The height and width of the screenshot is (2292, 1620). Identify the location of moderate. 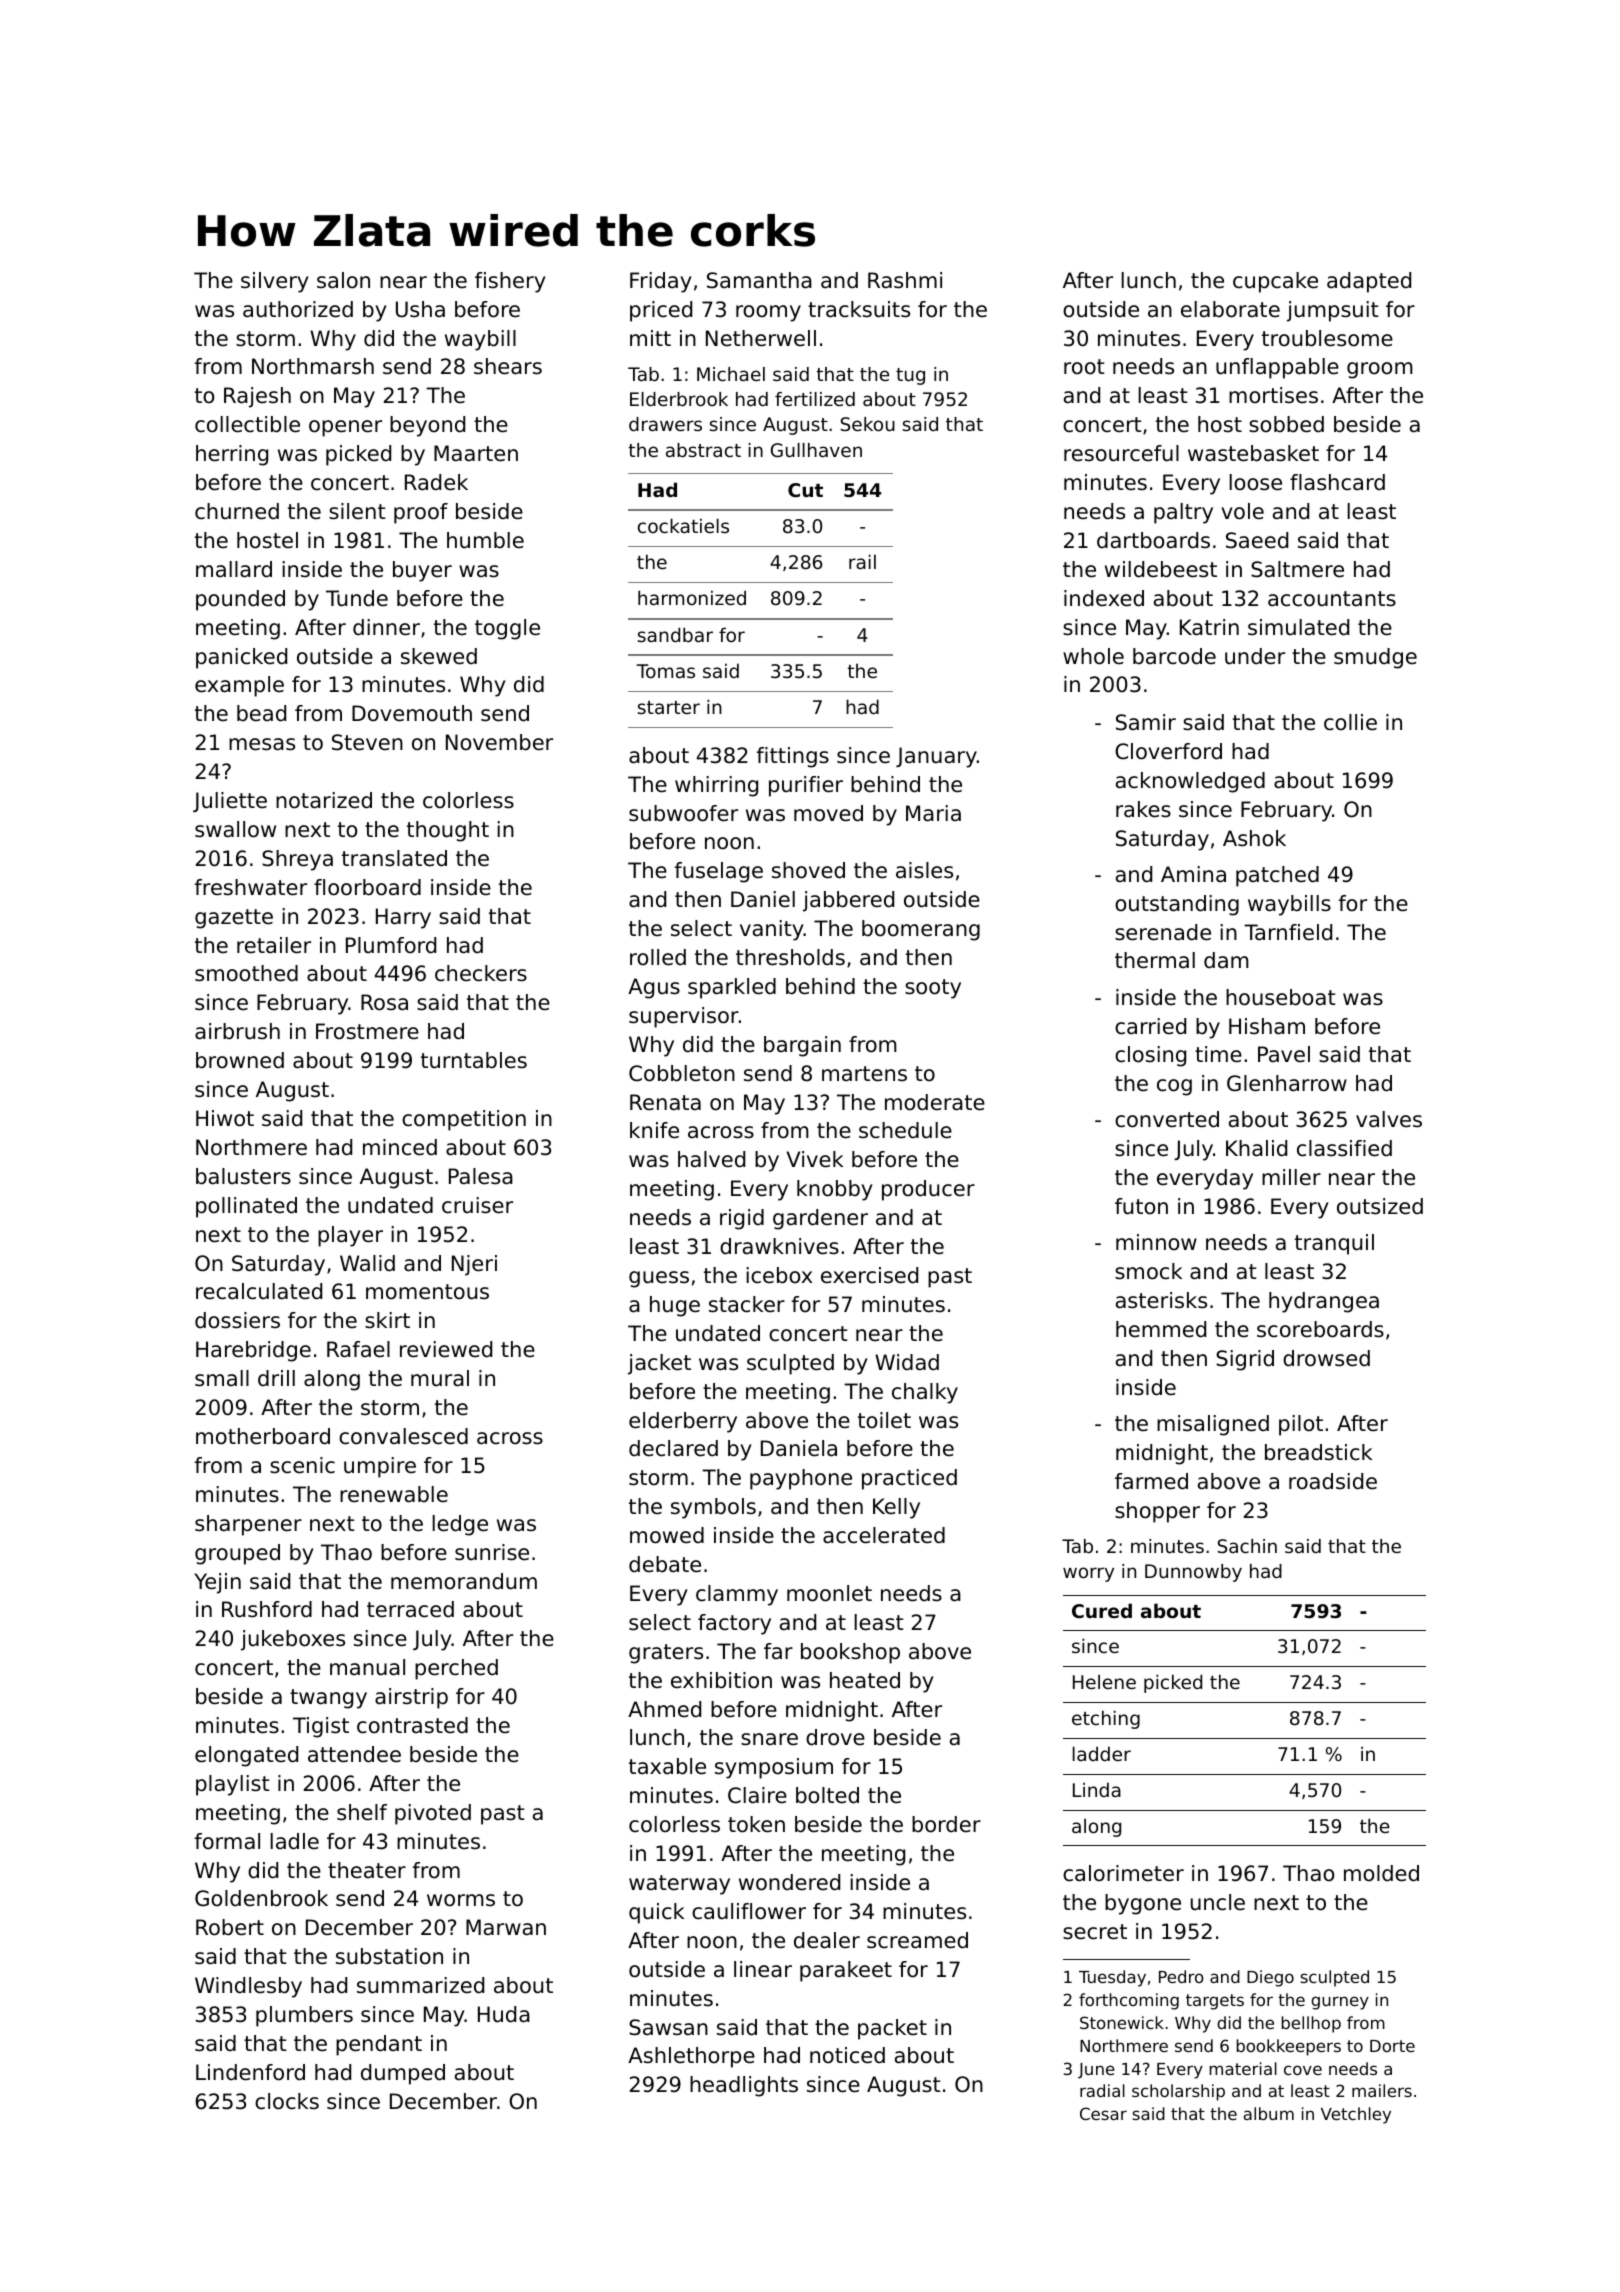
(935, 1102).
